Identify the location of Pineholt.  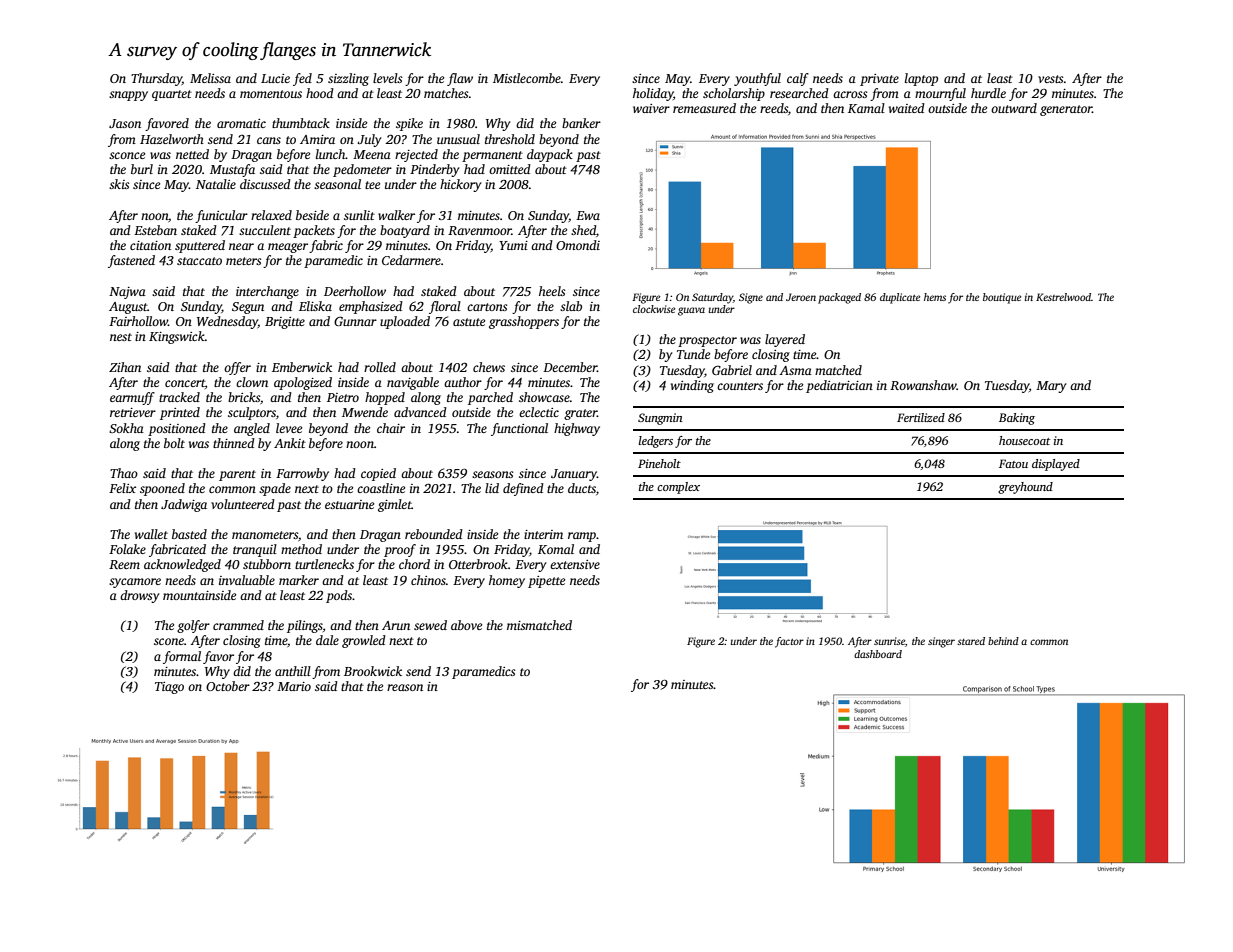
(659, 463).
